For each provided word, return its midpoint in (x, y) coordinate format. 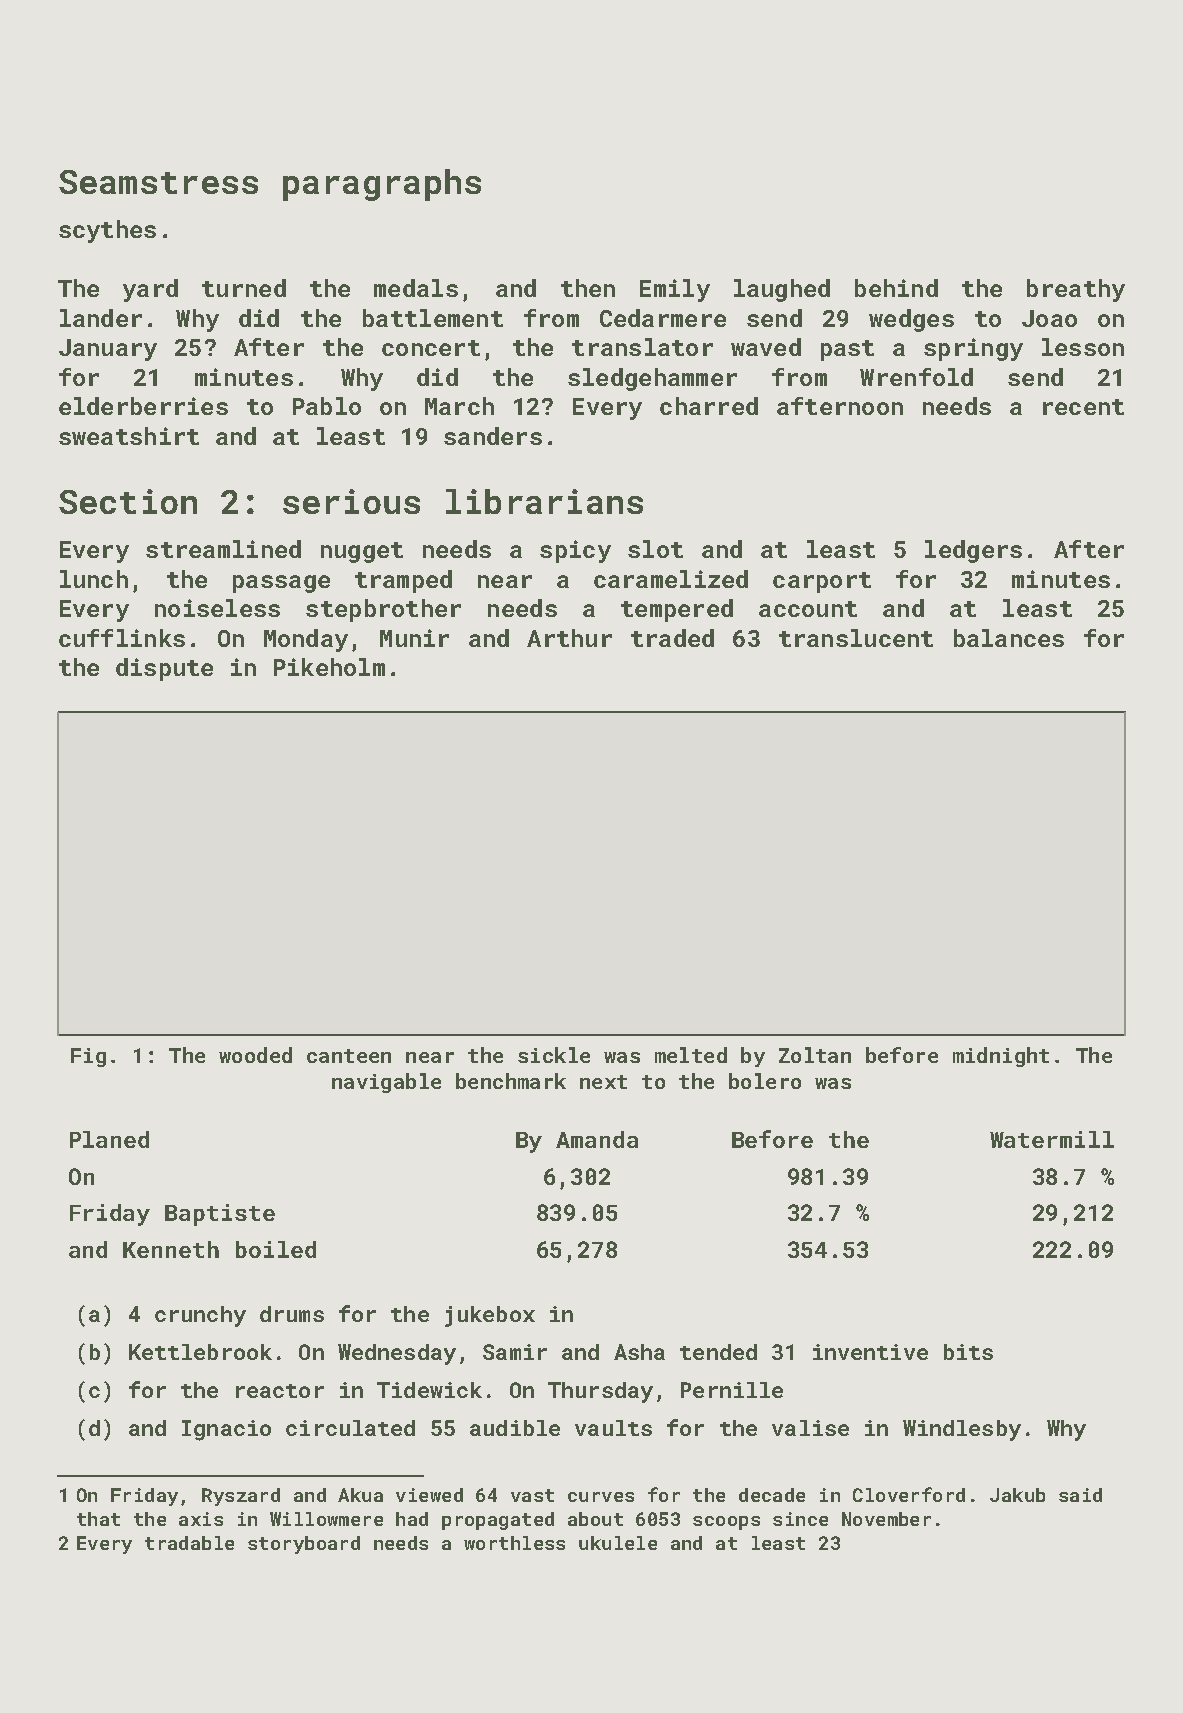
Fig (88, 1057)
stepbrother (383, 610)
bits (968, 1352)
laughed (782, 290)
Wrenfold (916, 377)
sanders (493, 436)
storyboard (304, 1545)
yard (150, 290)
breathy (1076, 290)
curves (601, 1497)
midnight (1001, 1057)
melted (691, 1055)
